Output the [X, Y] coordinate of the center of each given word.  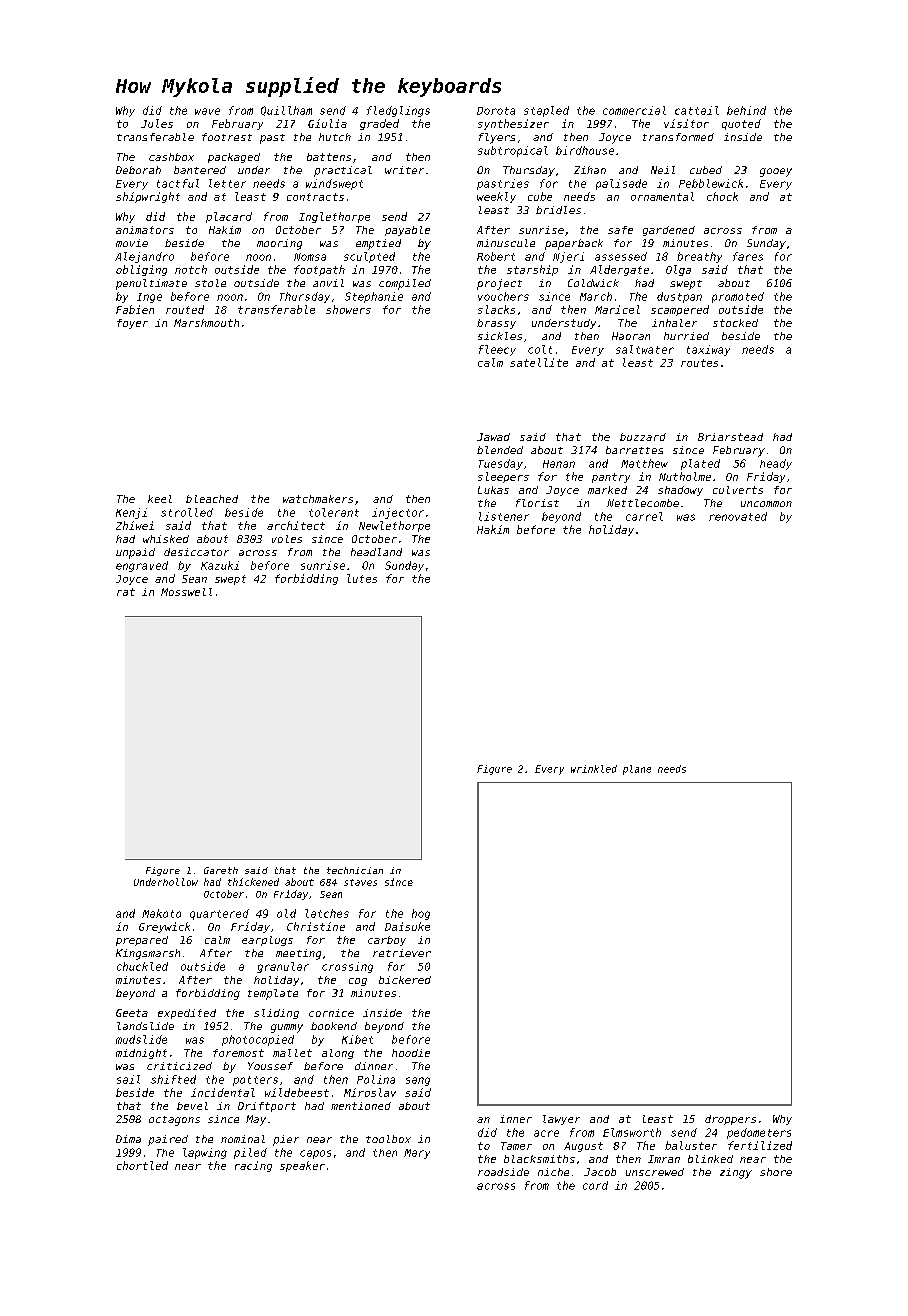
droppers [730, 1120]
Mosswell [186, 592]
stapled [546, 111]
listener [504, 516]
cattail [697, 110]
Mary [417, 1154]
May [256, 1120]
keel [160, 499]
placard [229, 217]
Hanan [559, 464]
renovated [738, 516]
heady [776, 464]
